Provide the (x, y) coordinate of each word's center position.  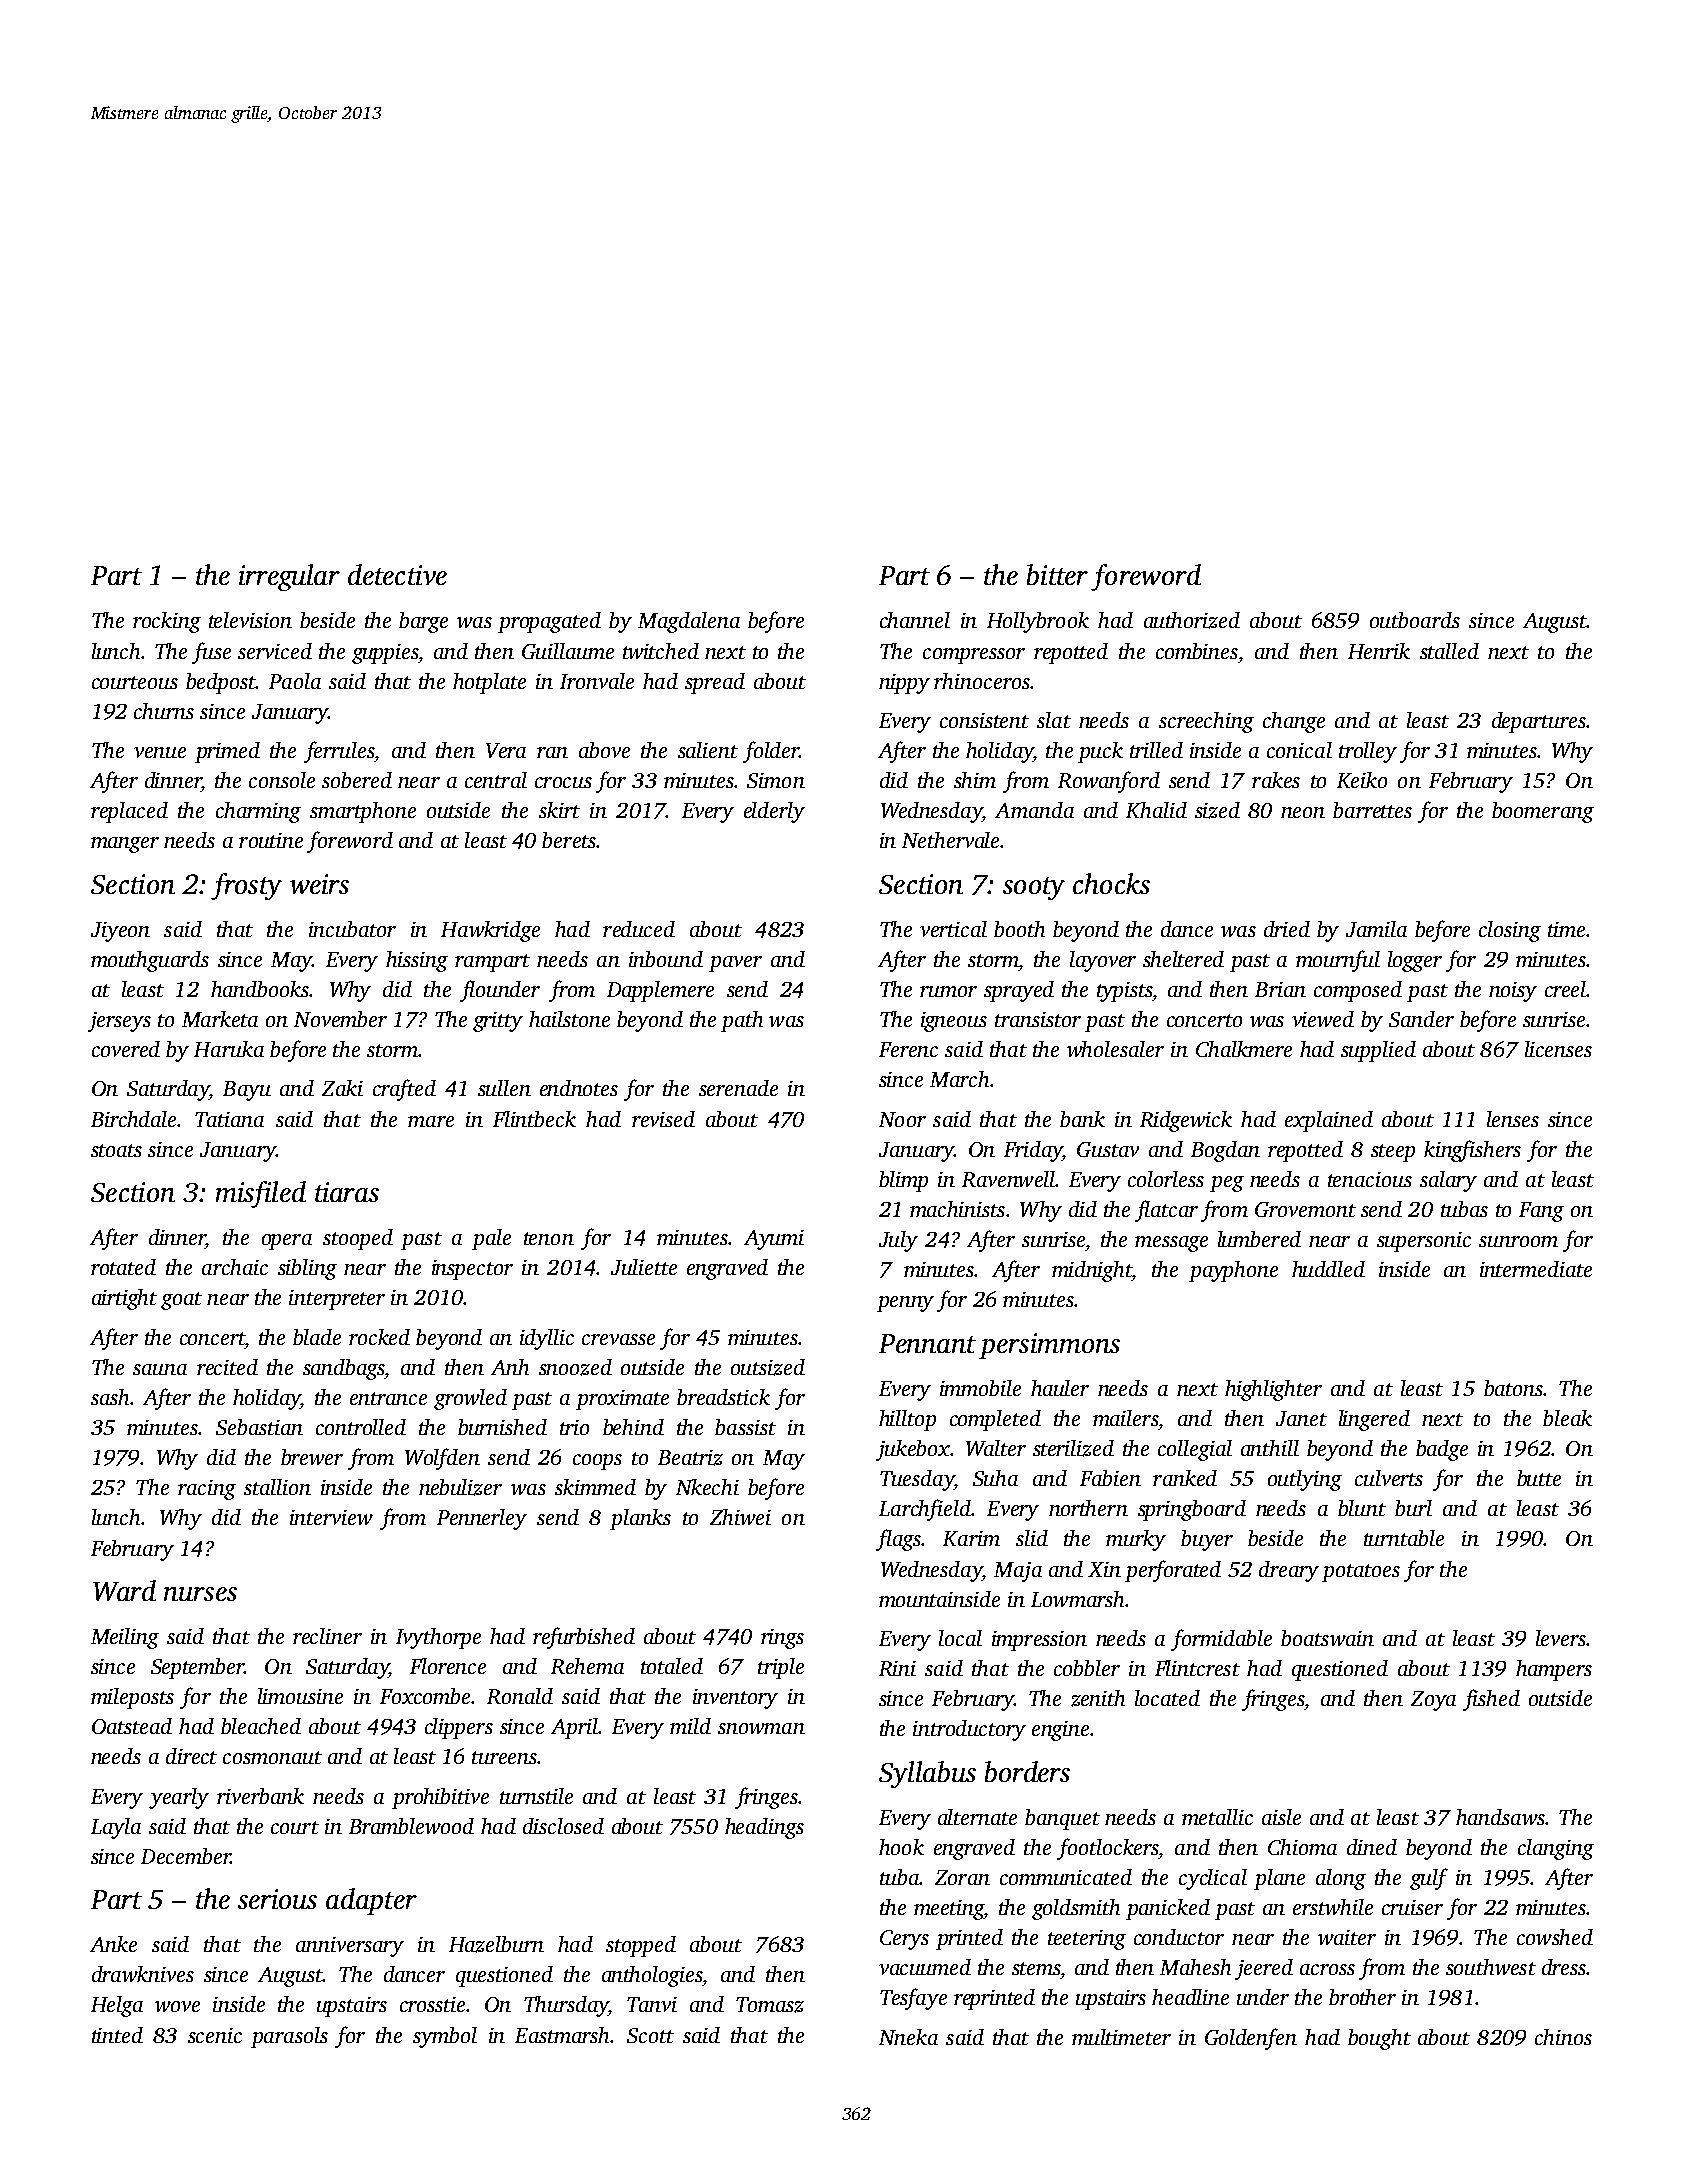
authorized (1192, 620)
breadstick (723, 1397)
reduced (639, 929)
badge (1442, 1450)
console (282, 780)
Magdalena (689, 622)
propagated (549, 622)
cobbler (1087, 1668)
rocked (379, 1337)
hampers (1554, 1670)
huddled (1328, 1269)
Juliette (644, 1267)
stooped (358, 1239)
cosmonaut (272, 1757)
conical (1299, 750)
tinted (117, 2035)
